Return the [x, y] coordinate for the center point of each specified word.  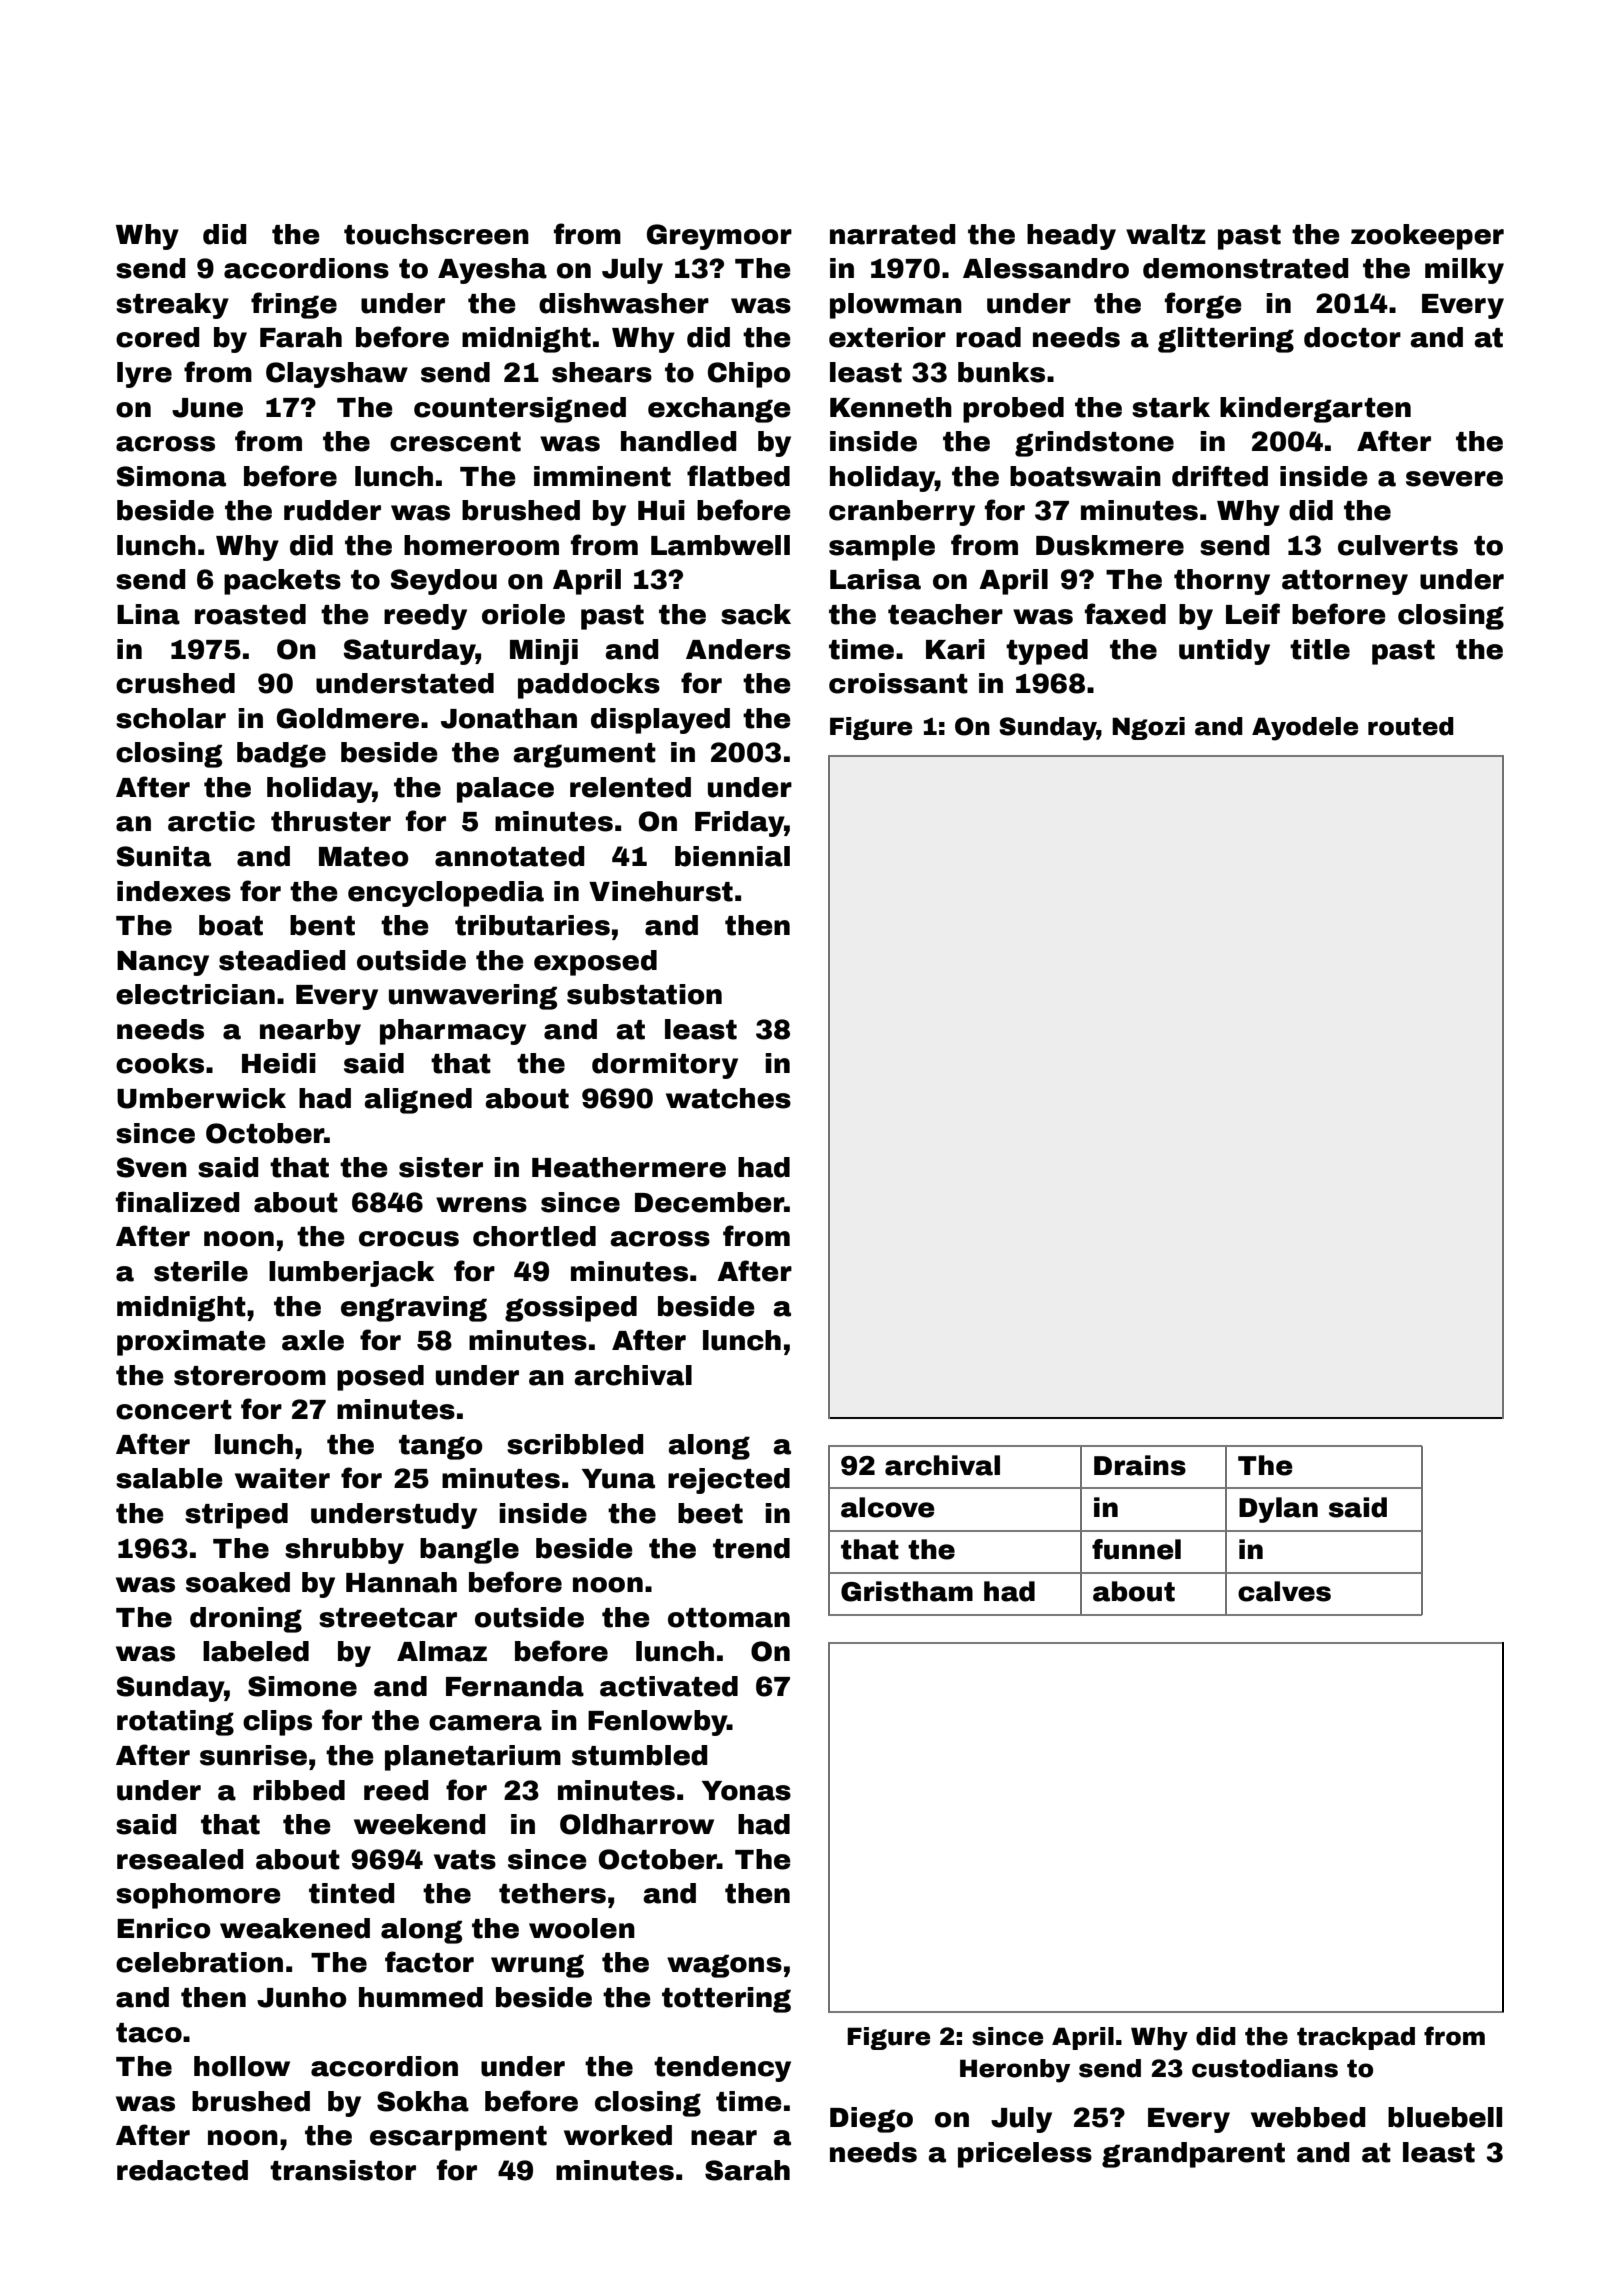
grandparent [1193, 2155]
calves [1284, 1591]
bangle [469, 1551]
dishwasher [624, 303]
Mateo [364, 857]
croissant [898, 683]
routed [1411, 726]
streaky [172, 306]
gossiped [571, 1309]
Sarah [747, 2170]
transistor [343, 2170]
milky [1464, 271]
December [709, 1202]
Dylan [1278, 1510]
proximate [191, 1343]
